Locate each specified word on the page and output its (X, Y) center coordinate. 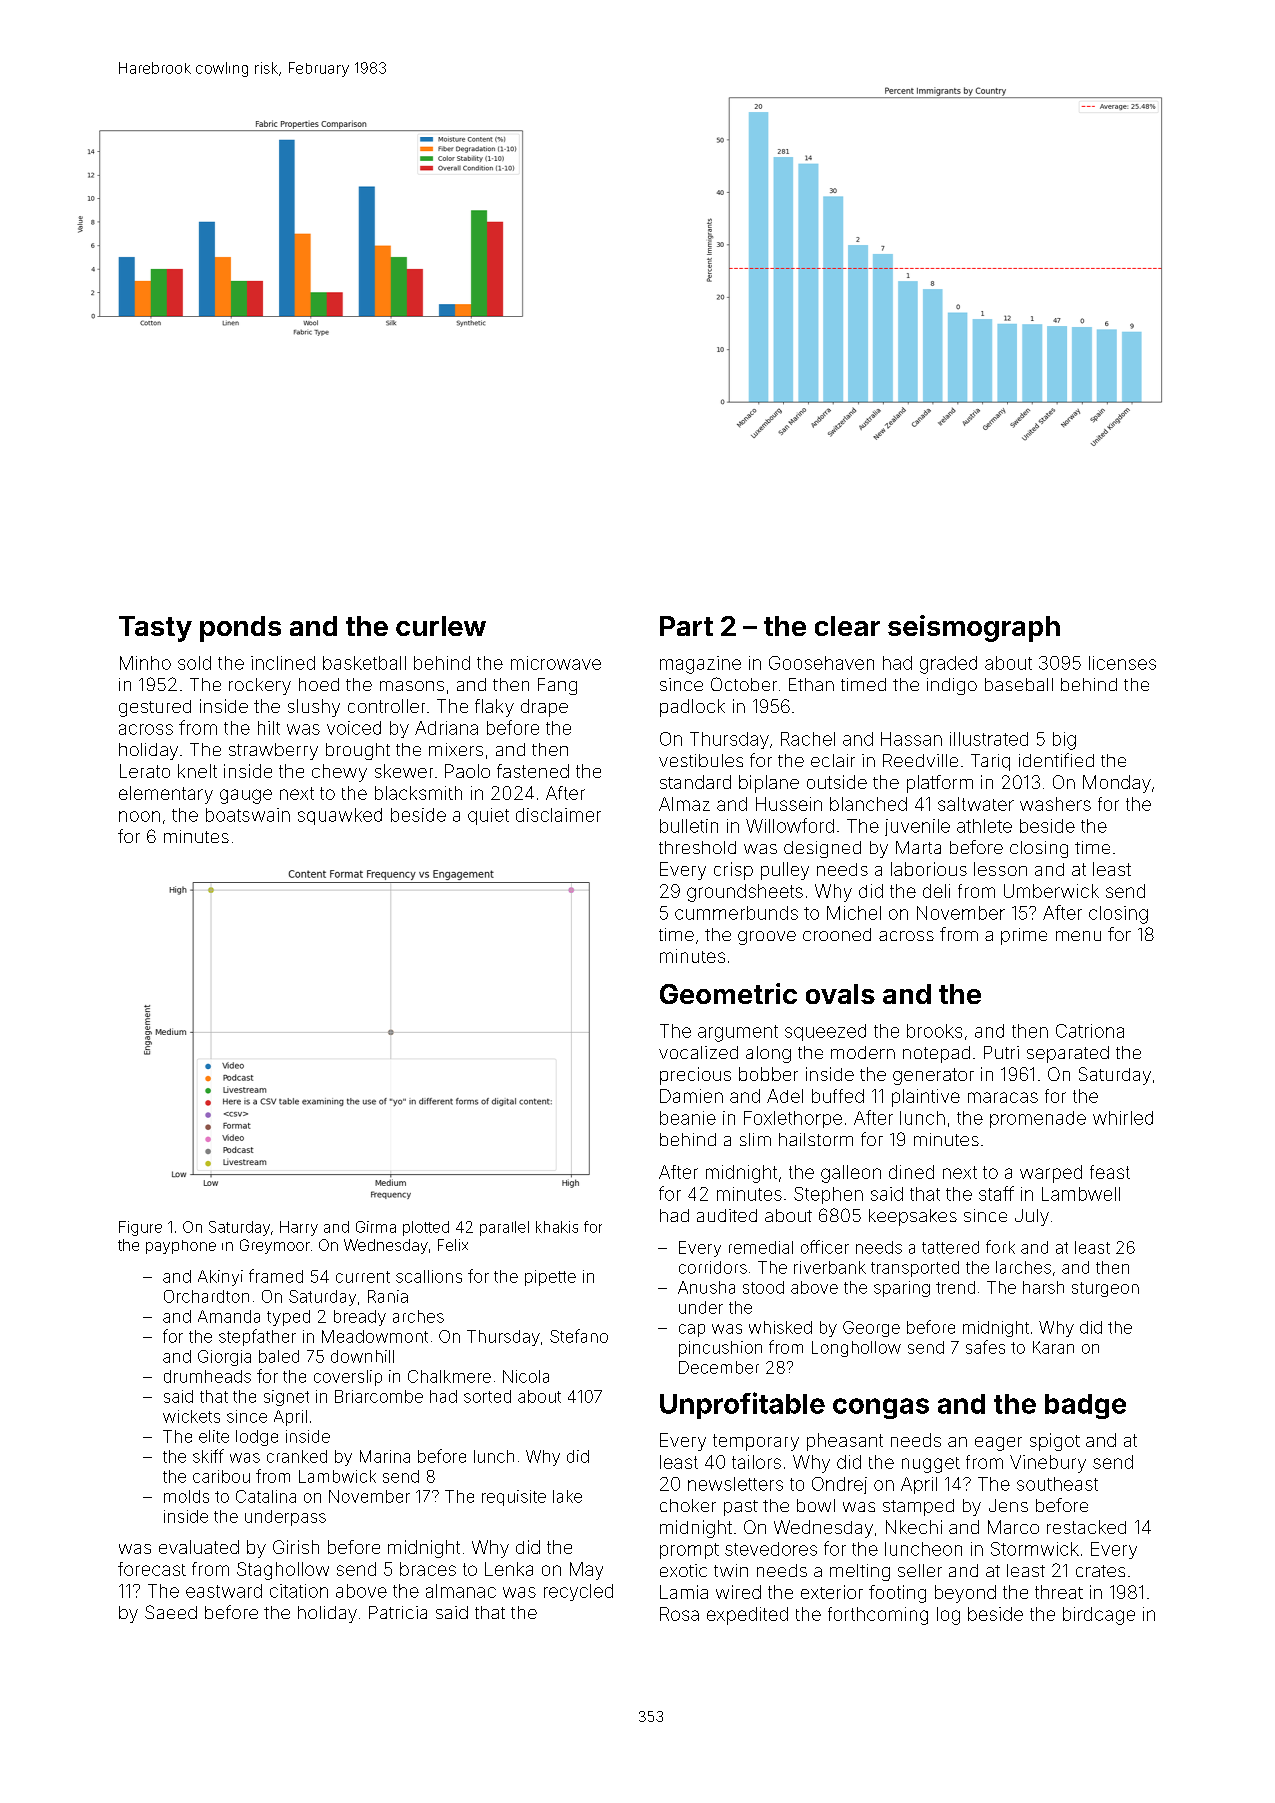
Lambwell (1081, 1194)
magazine (700, 665)
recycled (578, 1592)
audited (727, 1215)
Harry (299, 1228)
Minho (145, 663)
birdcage (1099, 1616)
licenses (1122, 663)
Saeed (171, 1612)
